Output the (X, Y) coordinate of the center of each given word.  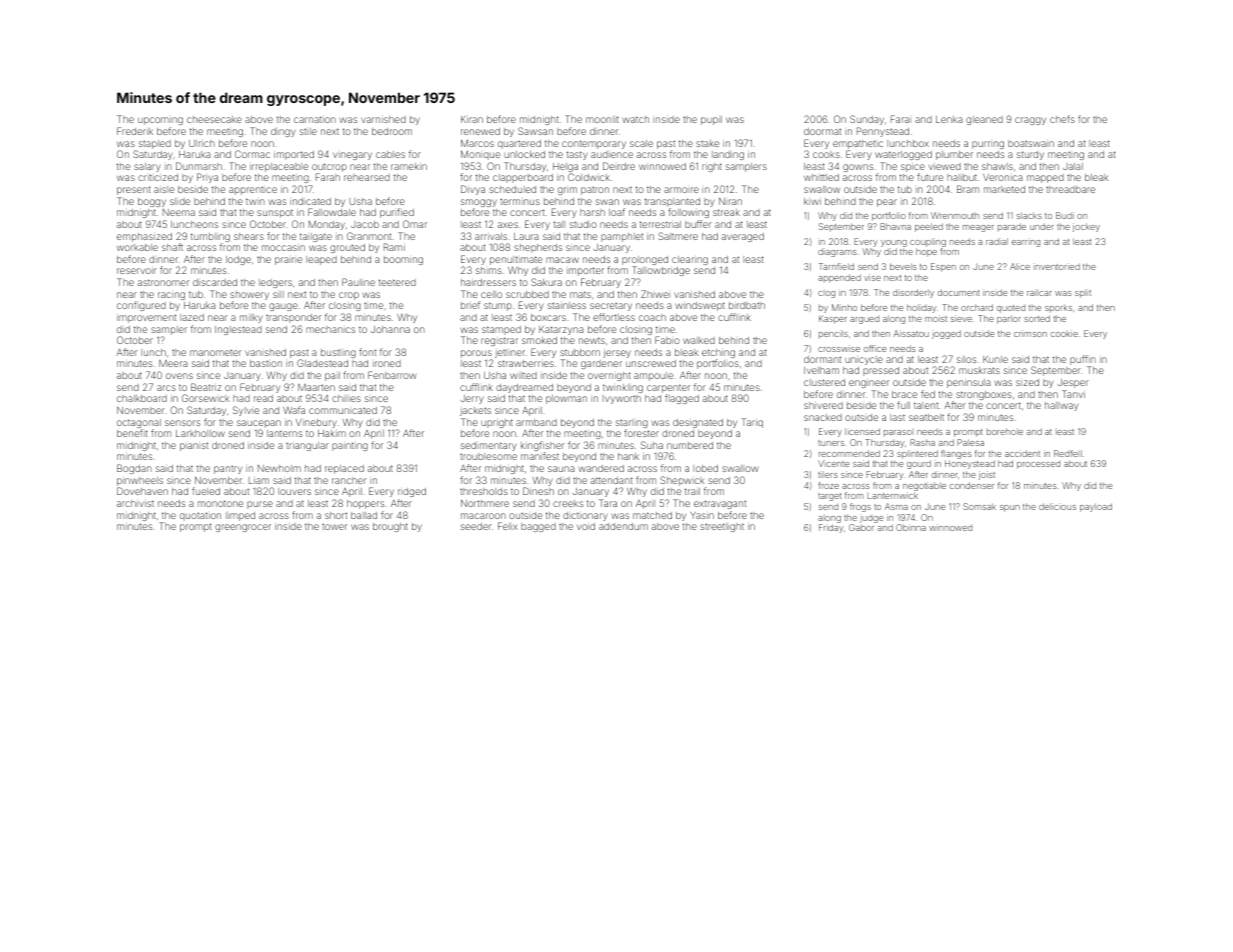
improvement (146, 318)
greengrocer (243, 528)
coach (652, 317)
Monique (480, 155)
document (959, 292)
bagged (538, 527)
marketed (1004, 189)
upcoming (160, 121)
